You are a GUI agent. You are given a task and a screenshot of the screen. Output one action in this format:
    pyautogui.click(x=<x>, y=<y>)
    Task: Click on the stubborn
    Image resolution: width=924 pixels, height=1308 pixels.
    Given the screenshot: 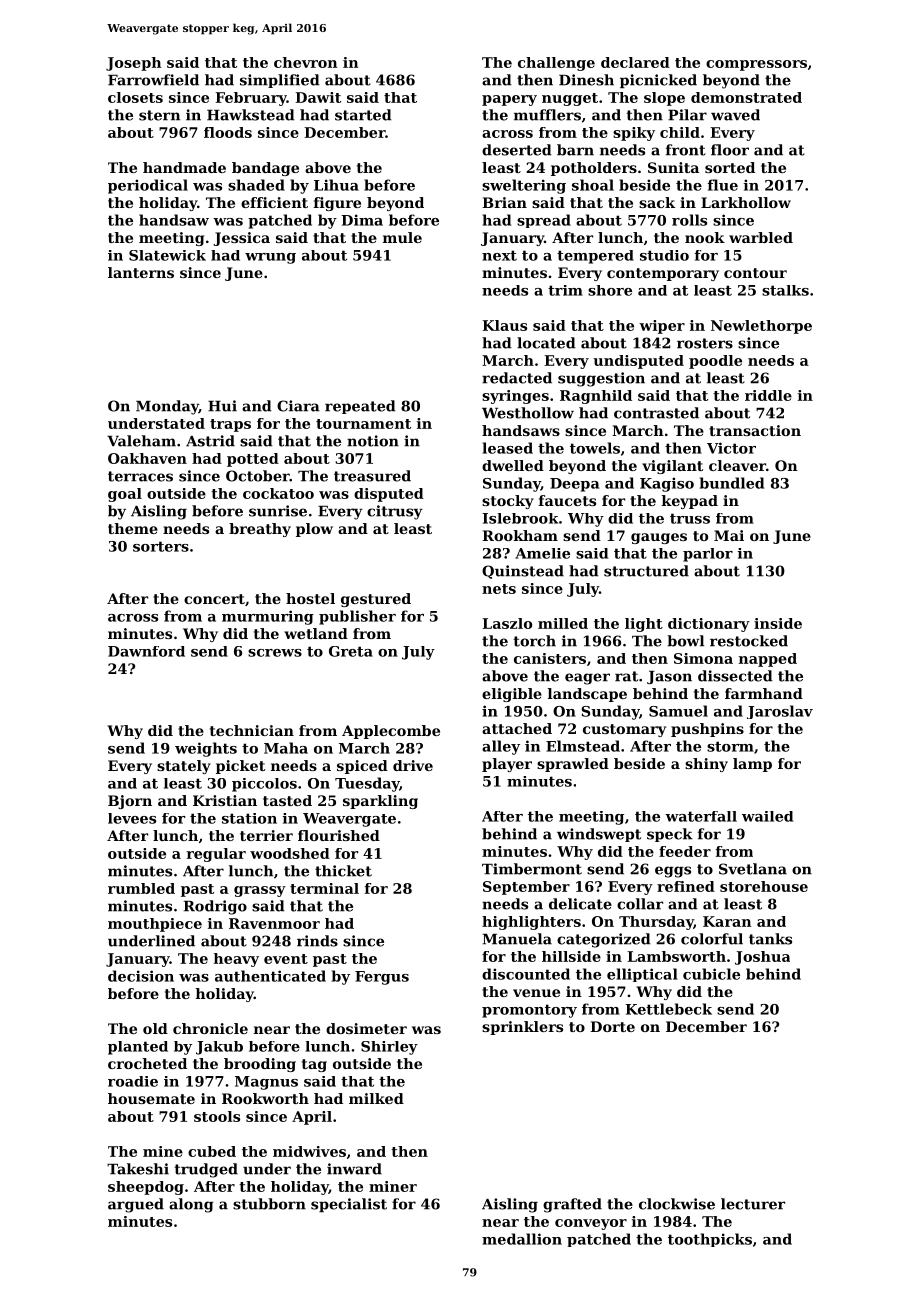 What is the action you would take?
    pyautogui.click(x=269, y=1204)
